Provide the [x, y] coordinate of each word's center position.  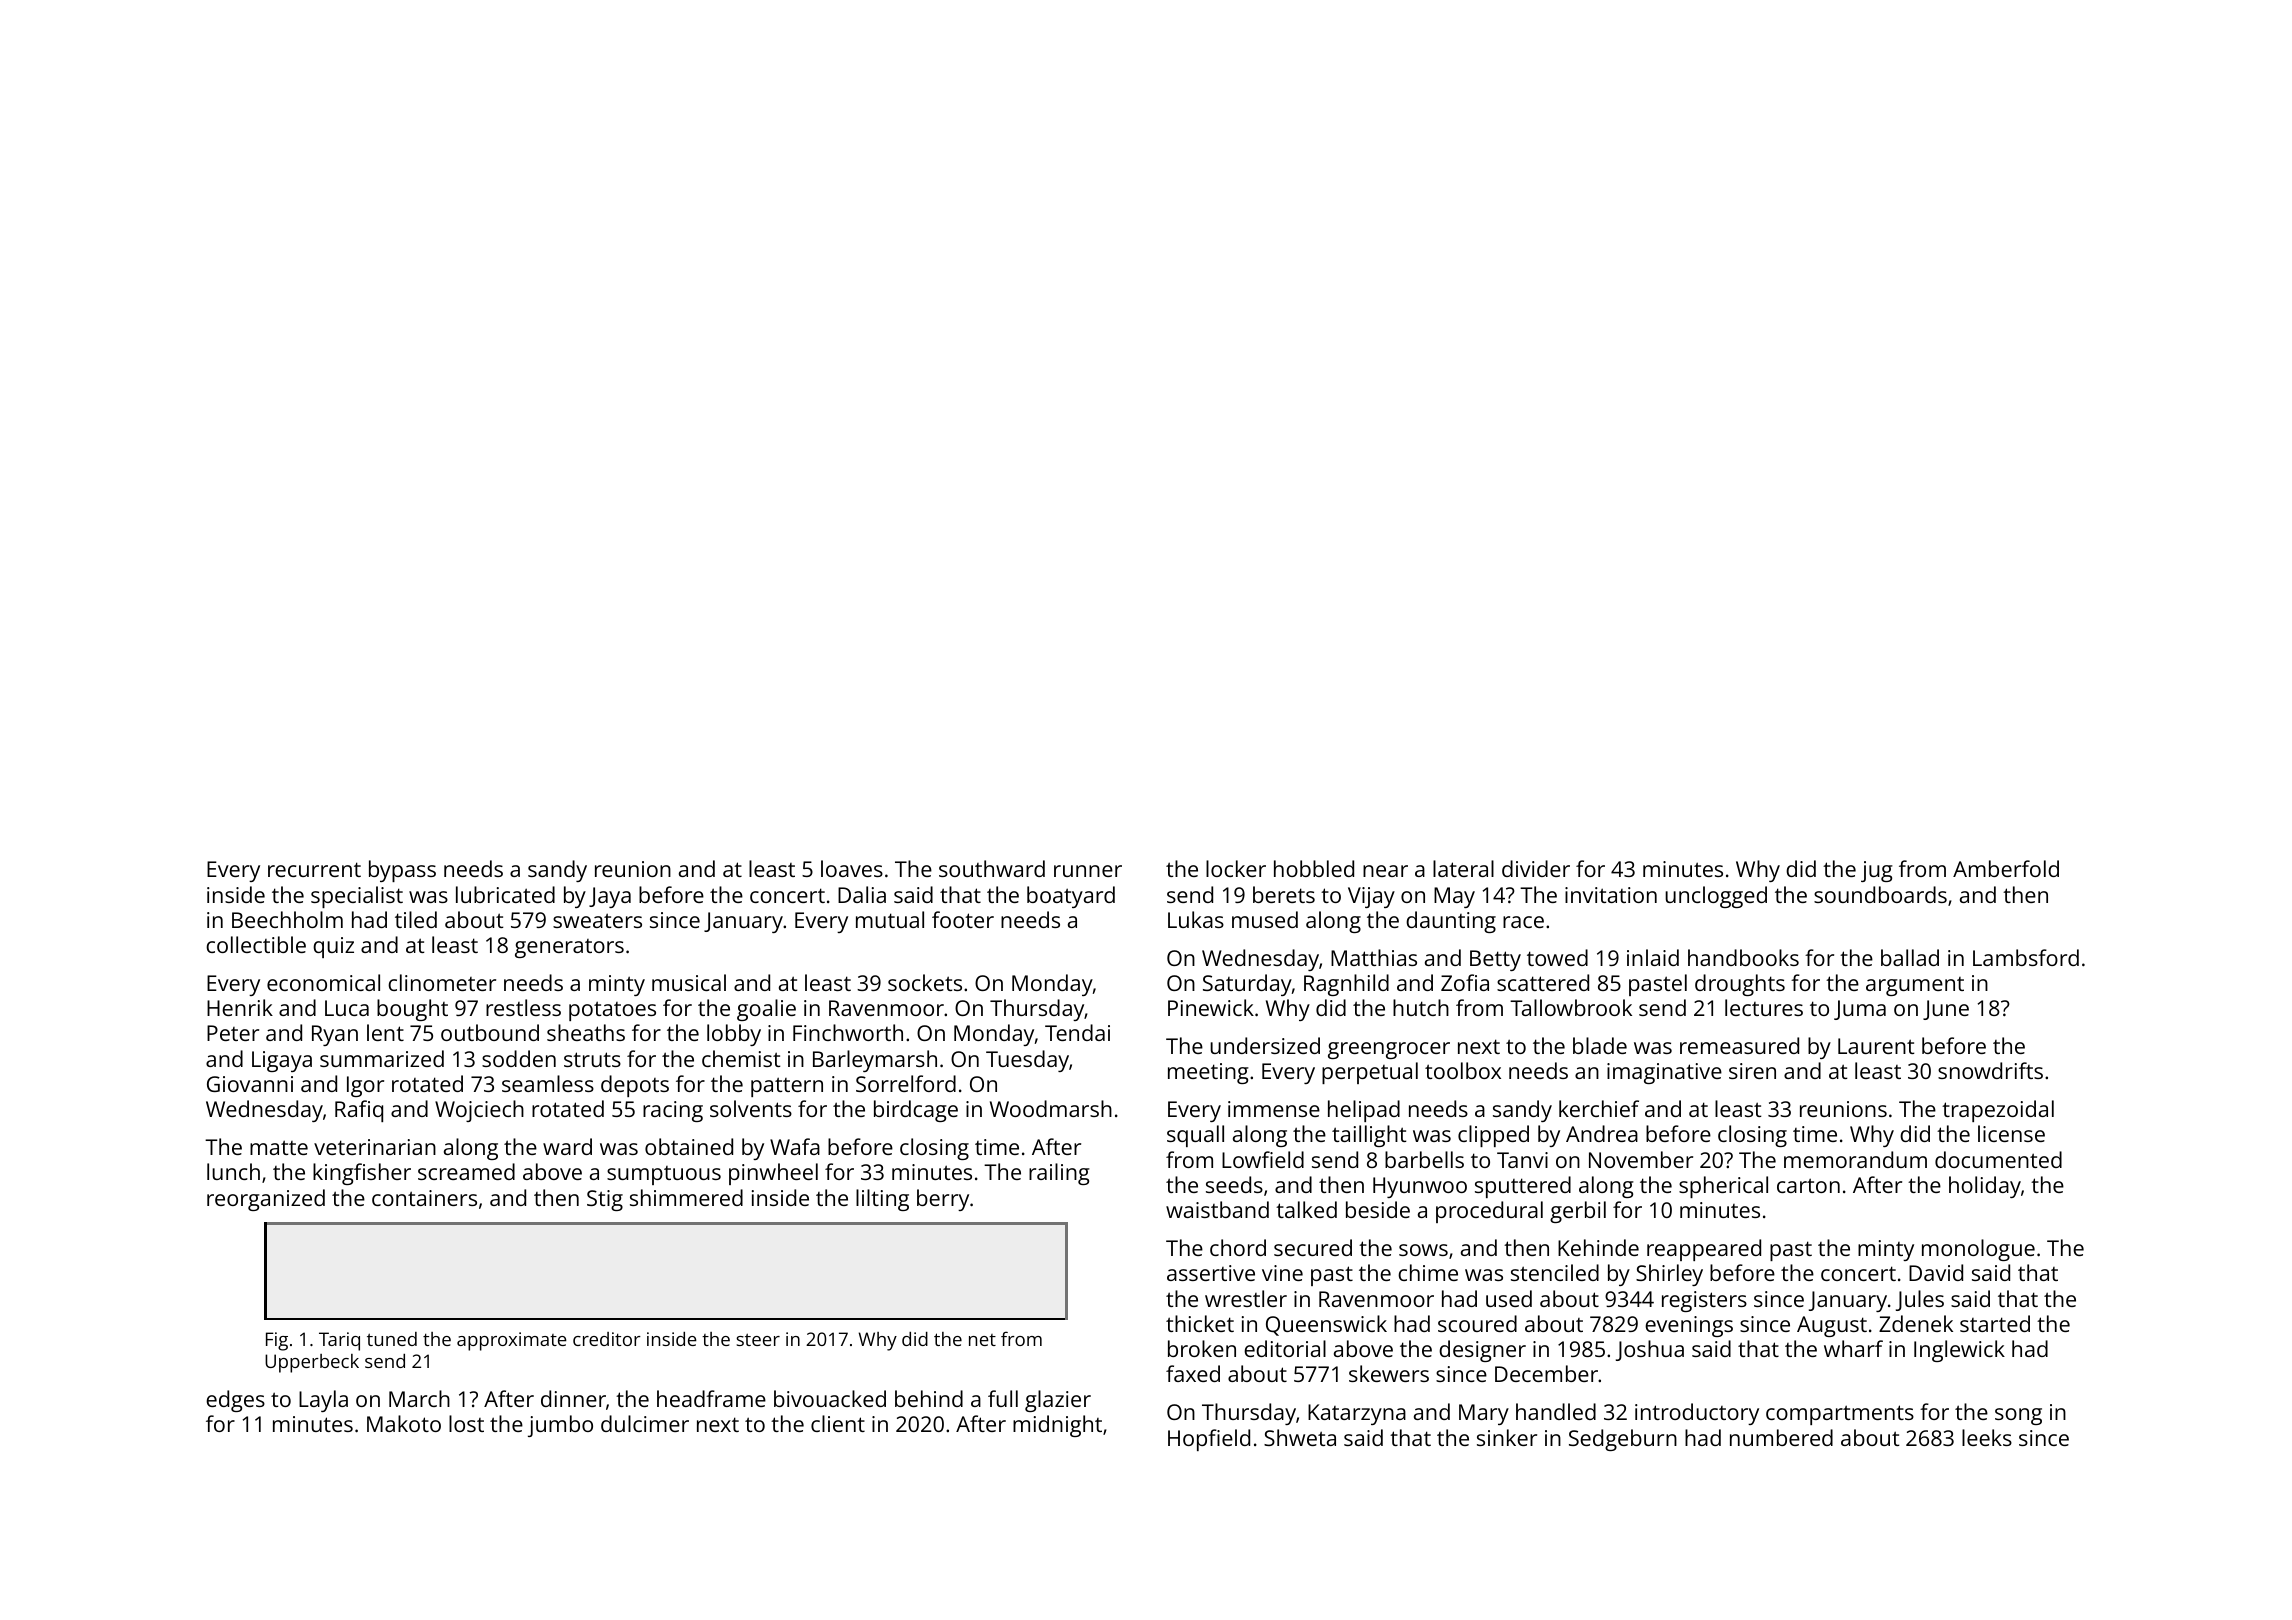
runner [1088, 871]
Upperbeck [312, 1363]
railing [1059, 1174]
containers [424, 1198]
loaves [852, 868]
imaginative [1664, 1073]
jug [1877, 871]
